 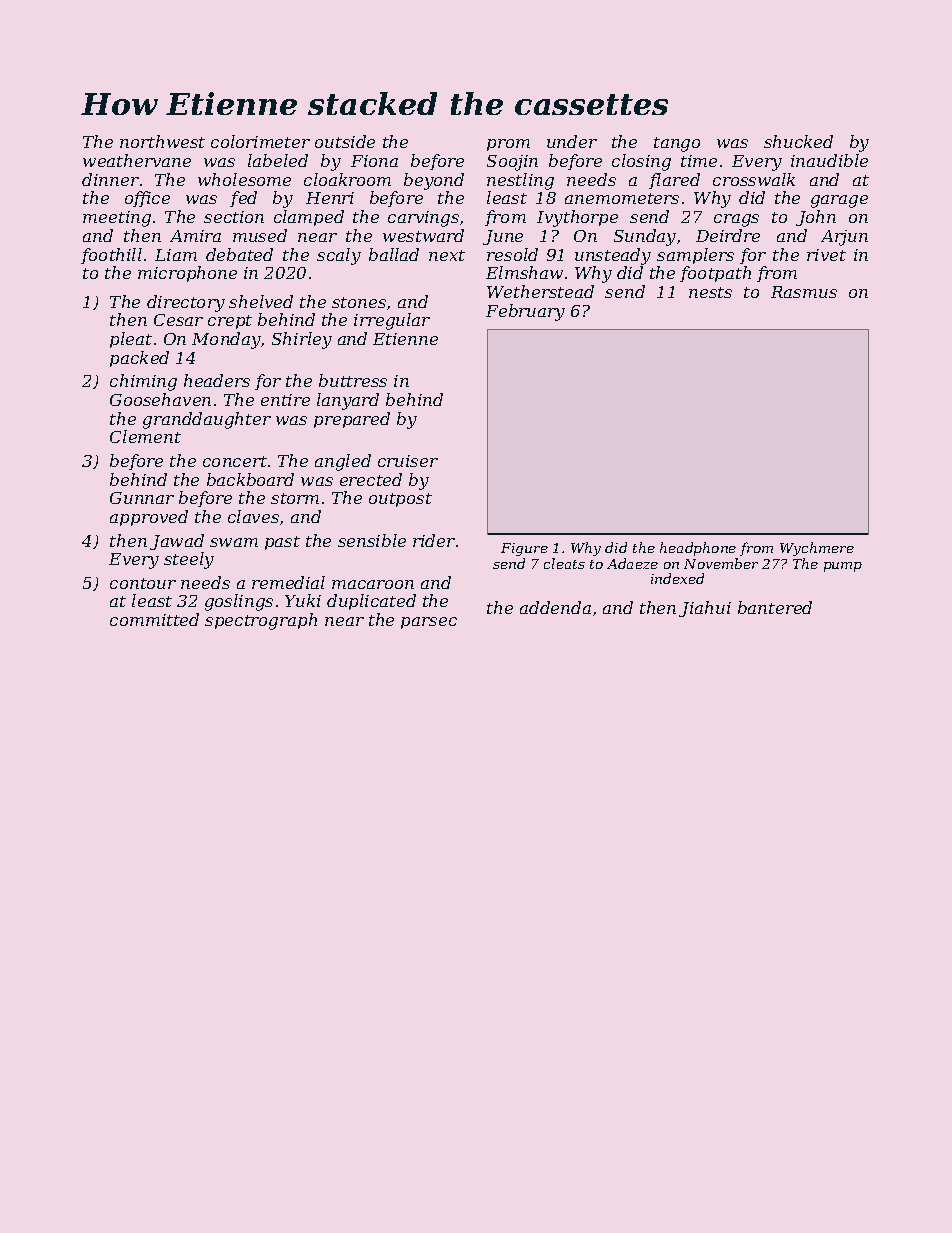 What do you see at coordinates (343, 462) in the document?
I see `angled` at bounding box center [343, 462].
